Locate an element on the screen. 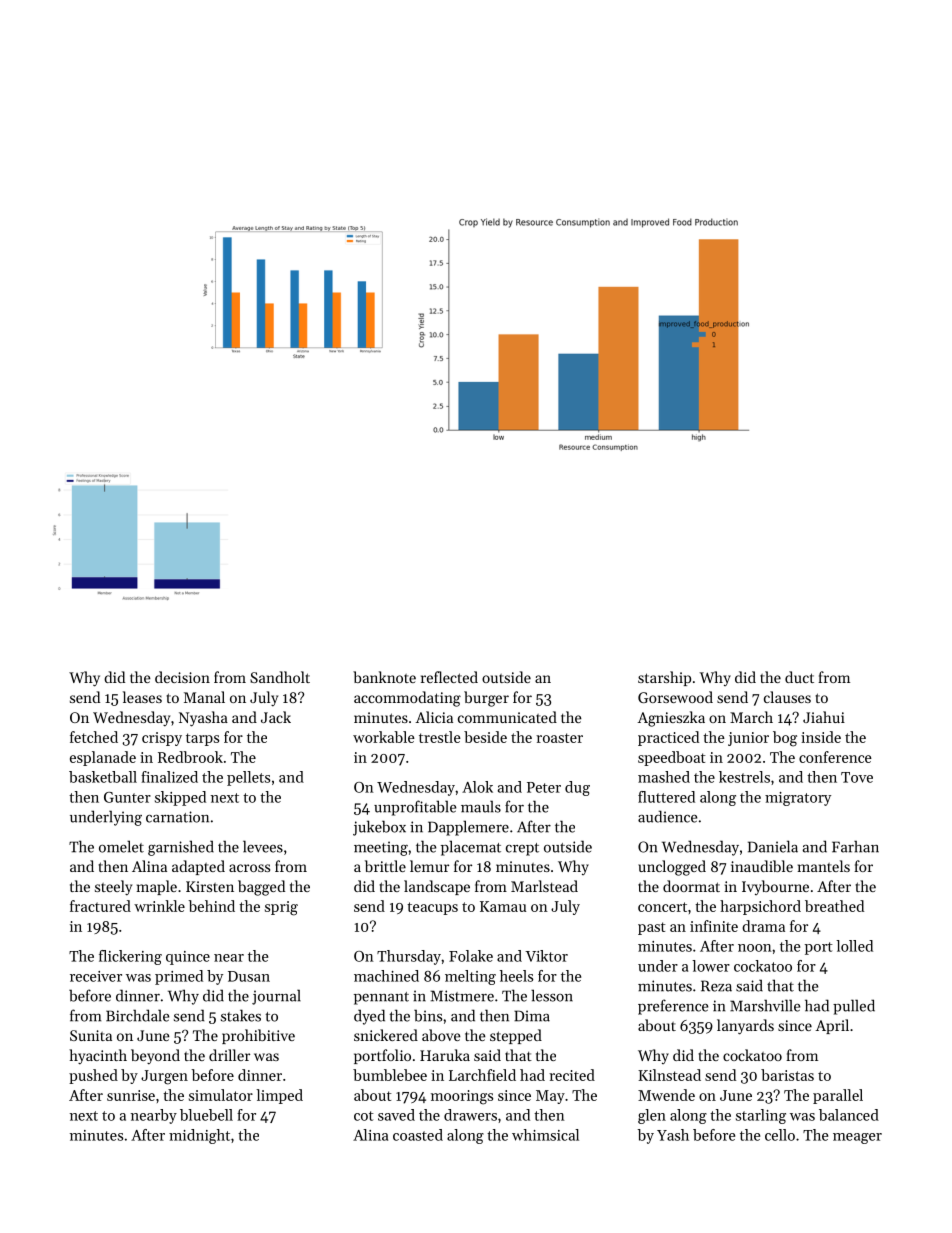  Haruka is located at coordinates (445, 1055).
